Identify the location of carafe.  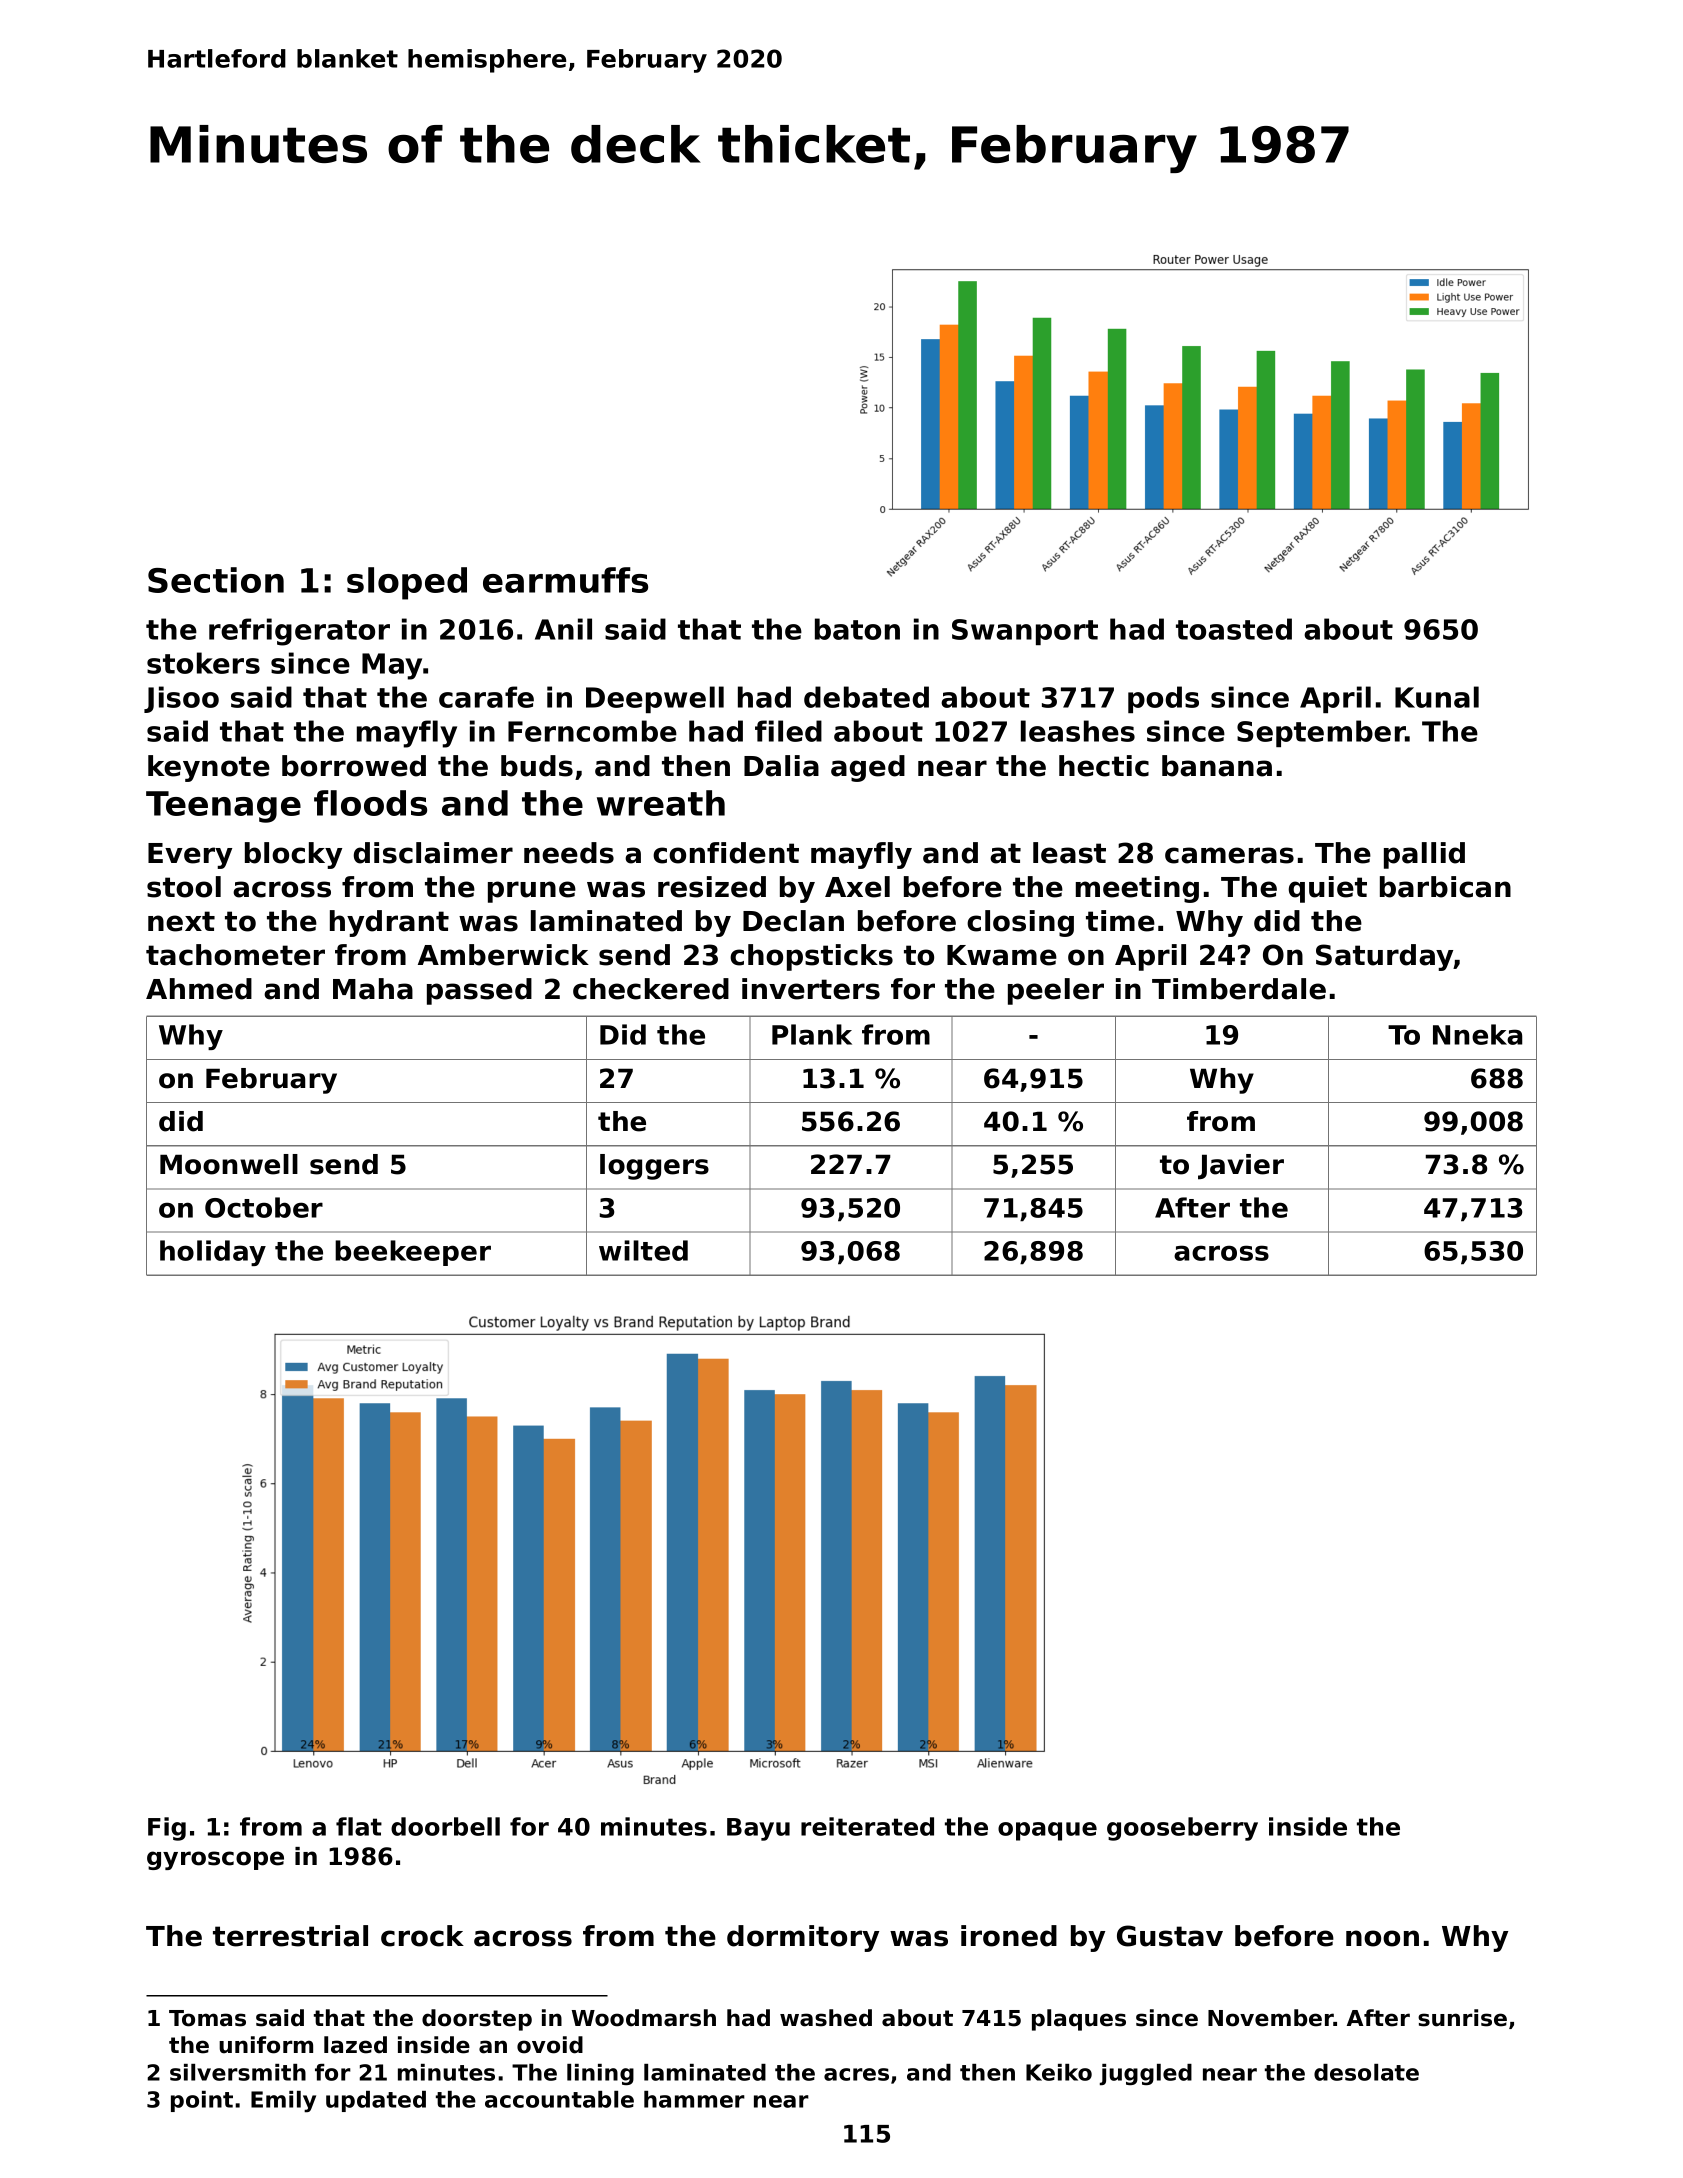
(486, 697).
